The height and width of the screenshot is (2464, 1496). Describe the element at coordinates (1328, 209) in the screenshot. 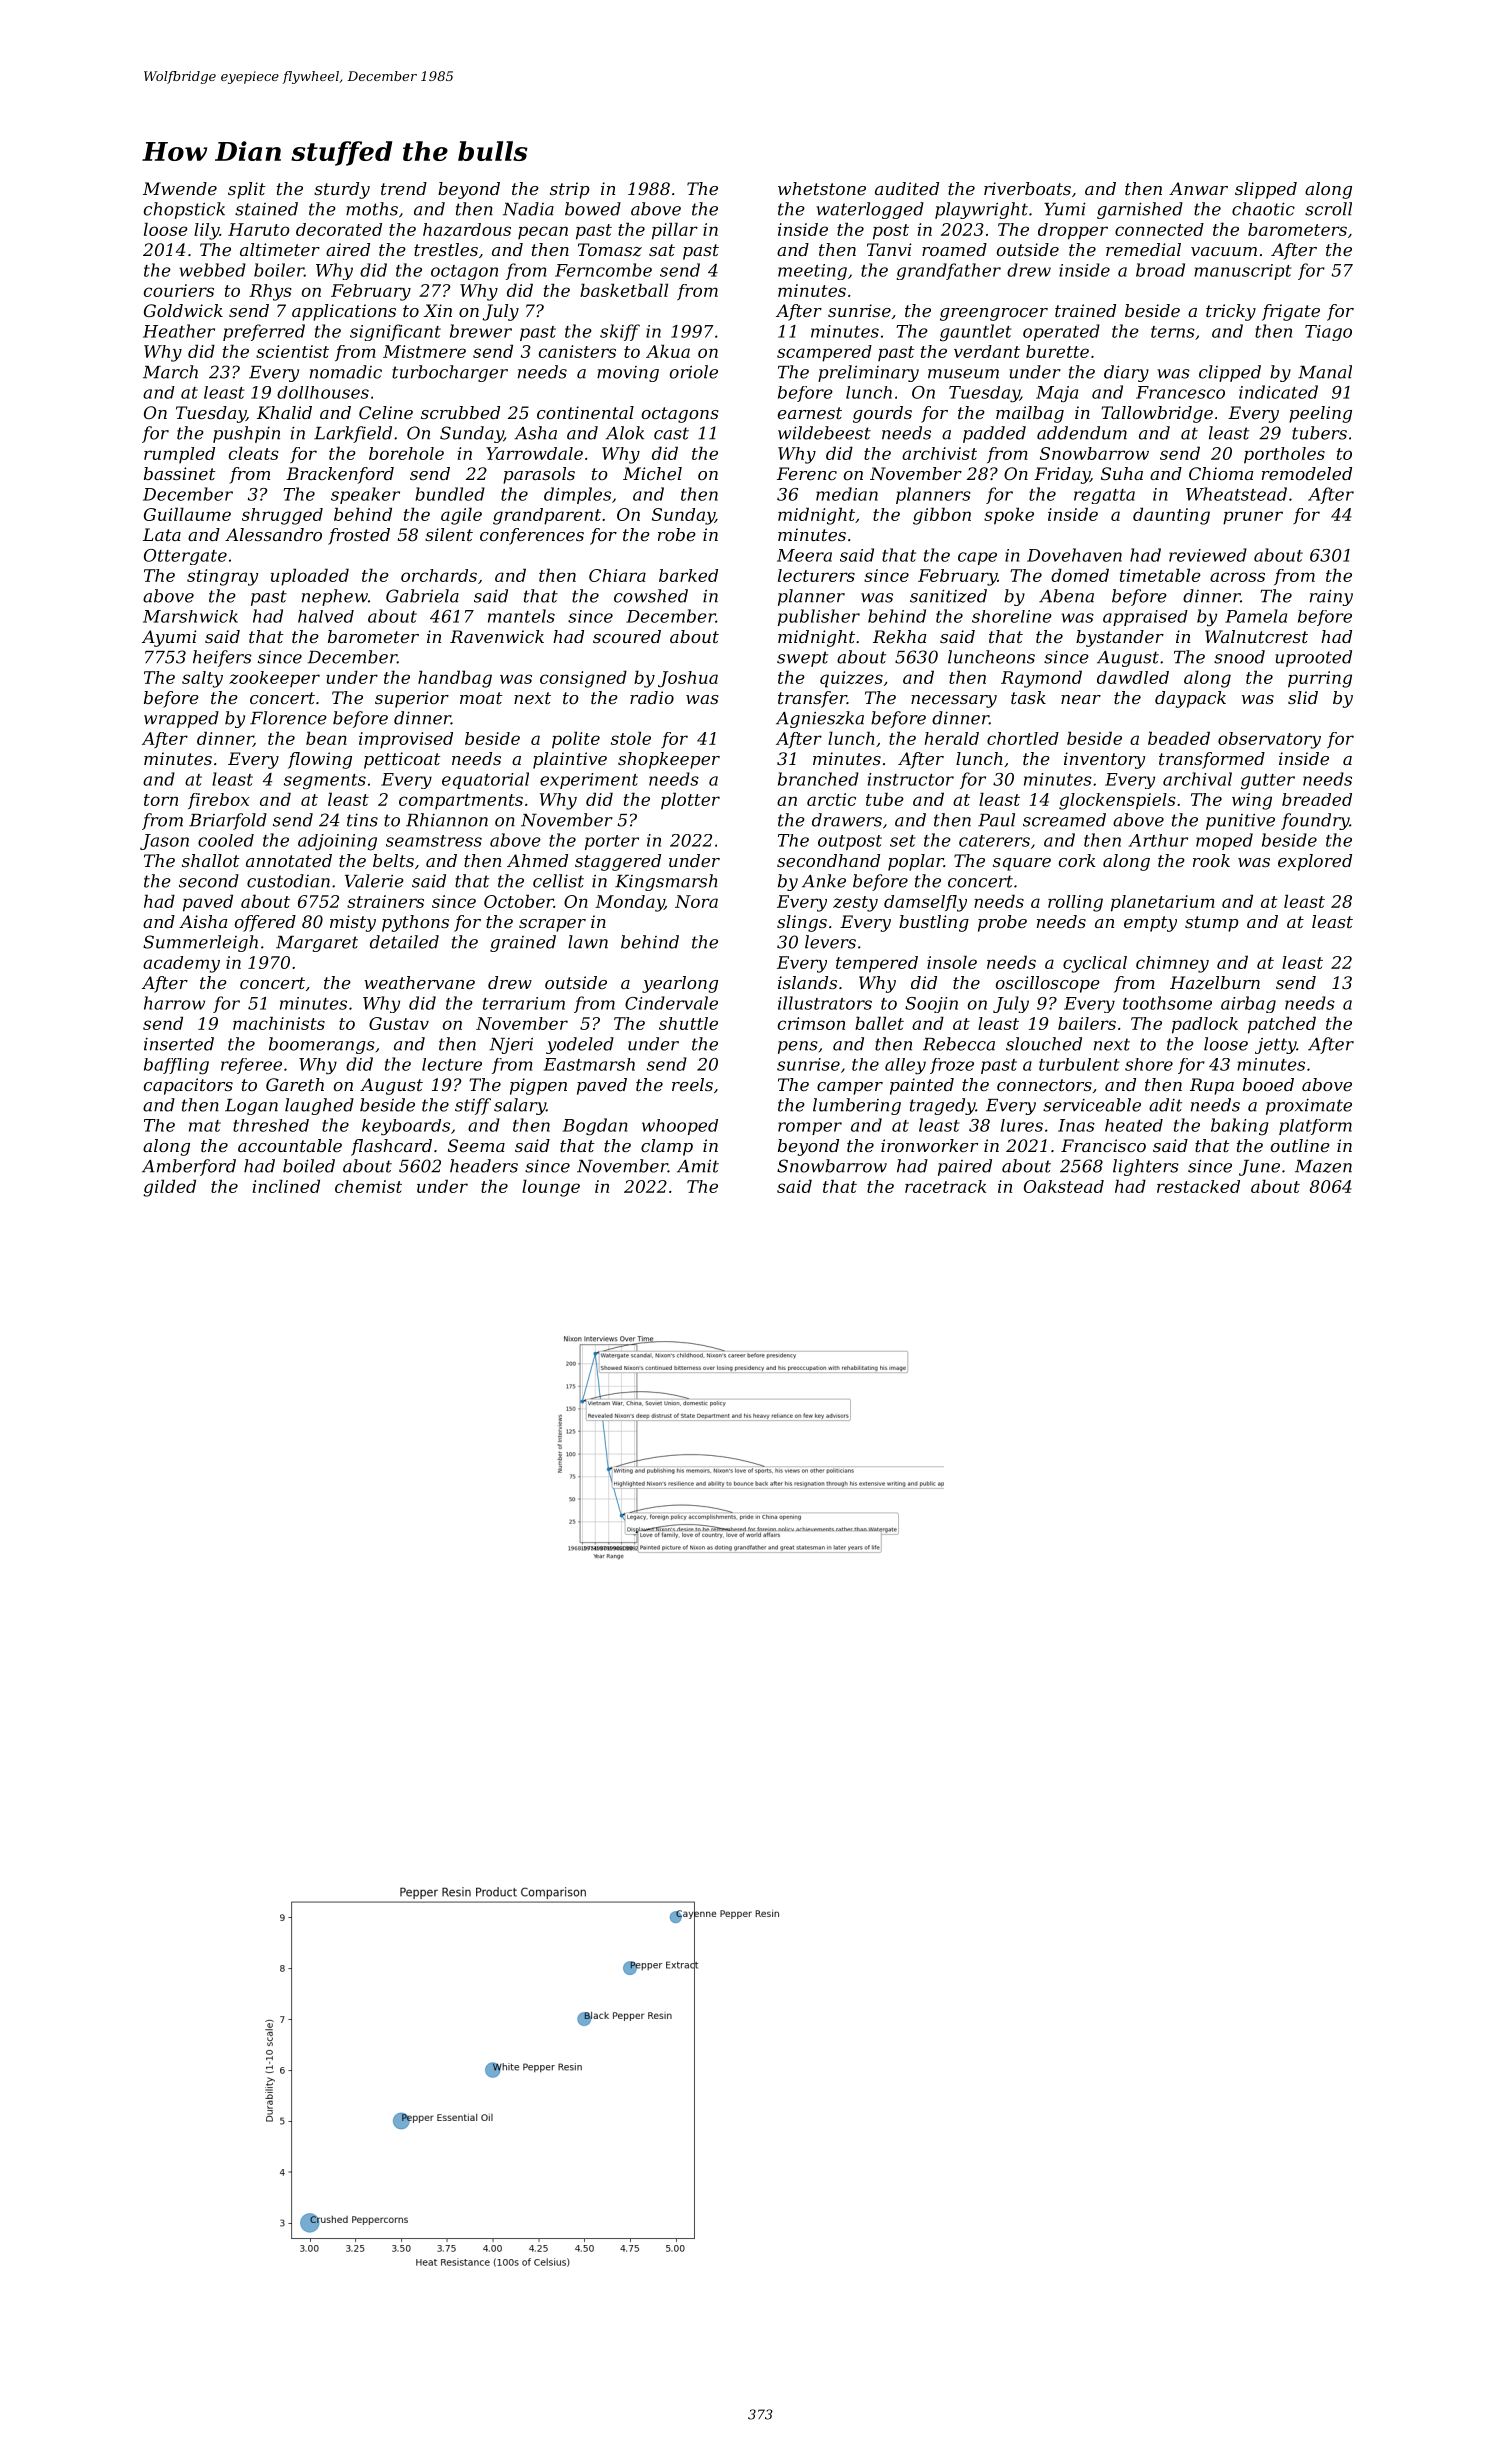

I see `scroll` at that location.
